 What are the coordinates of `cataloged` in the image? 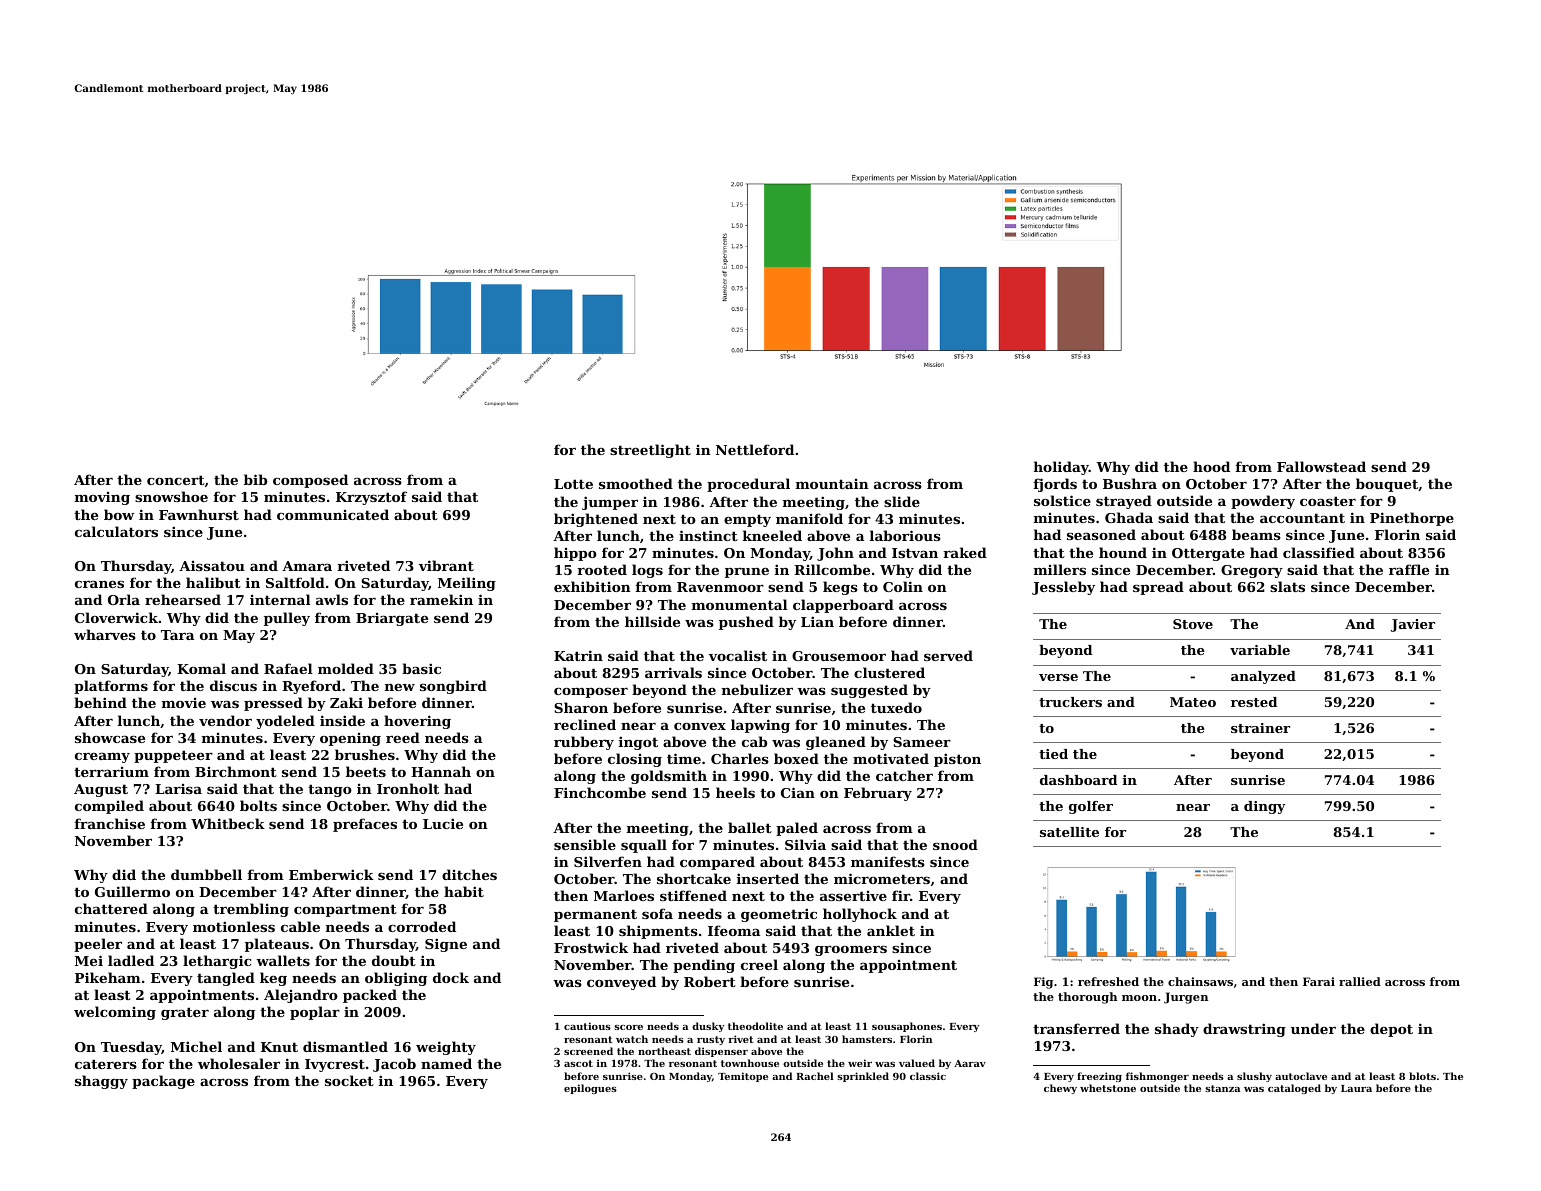 It's located at (1294, 1089).
